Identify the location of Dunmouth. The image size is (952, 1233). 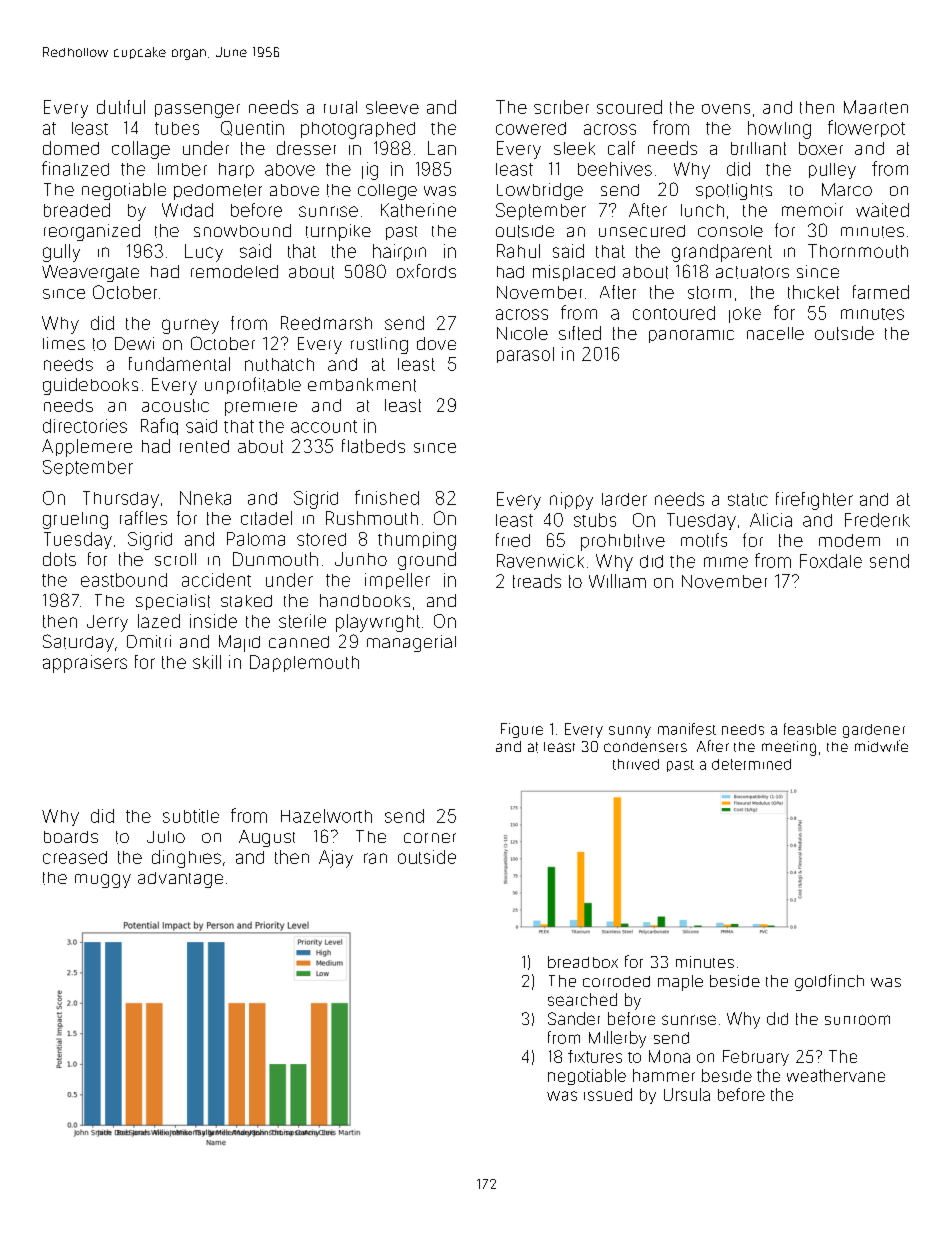
(275, 559).
